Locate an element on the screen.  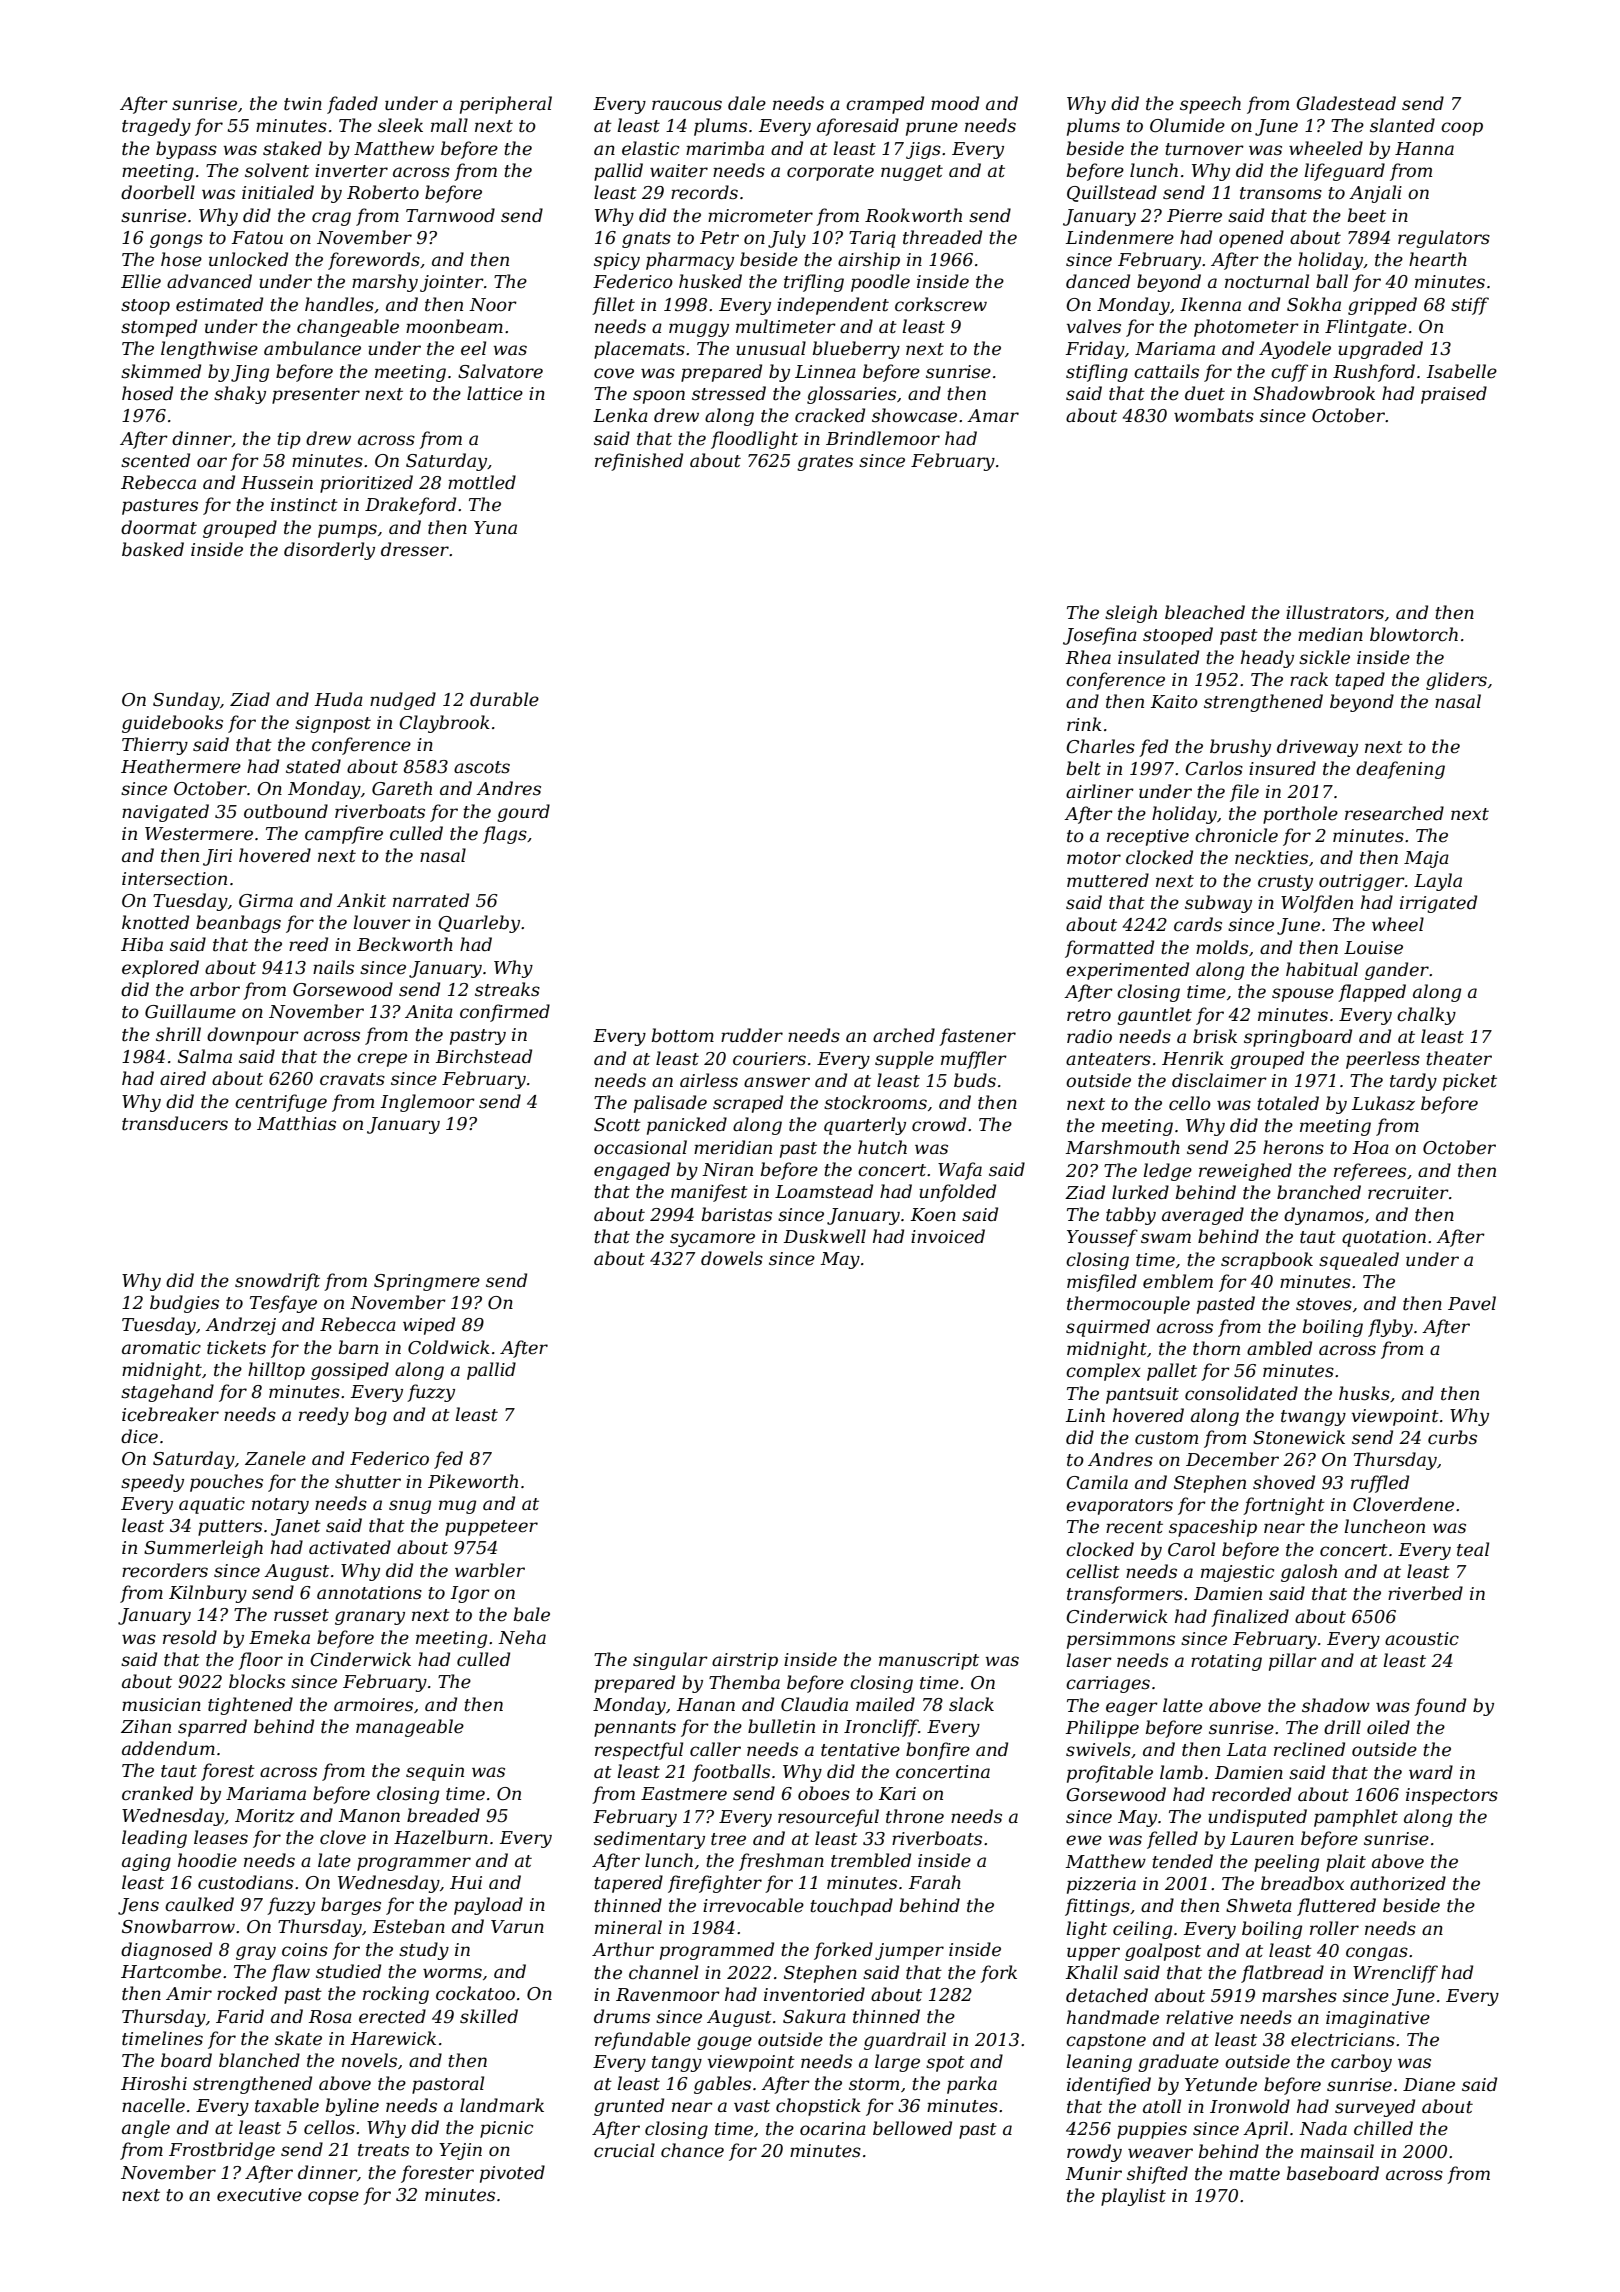
Gladestead is located at coordinates (1346, 103).
